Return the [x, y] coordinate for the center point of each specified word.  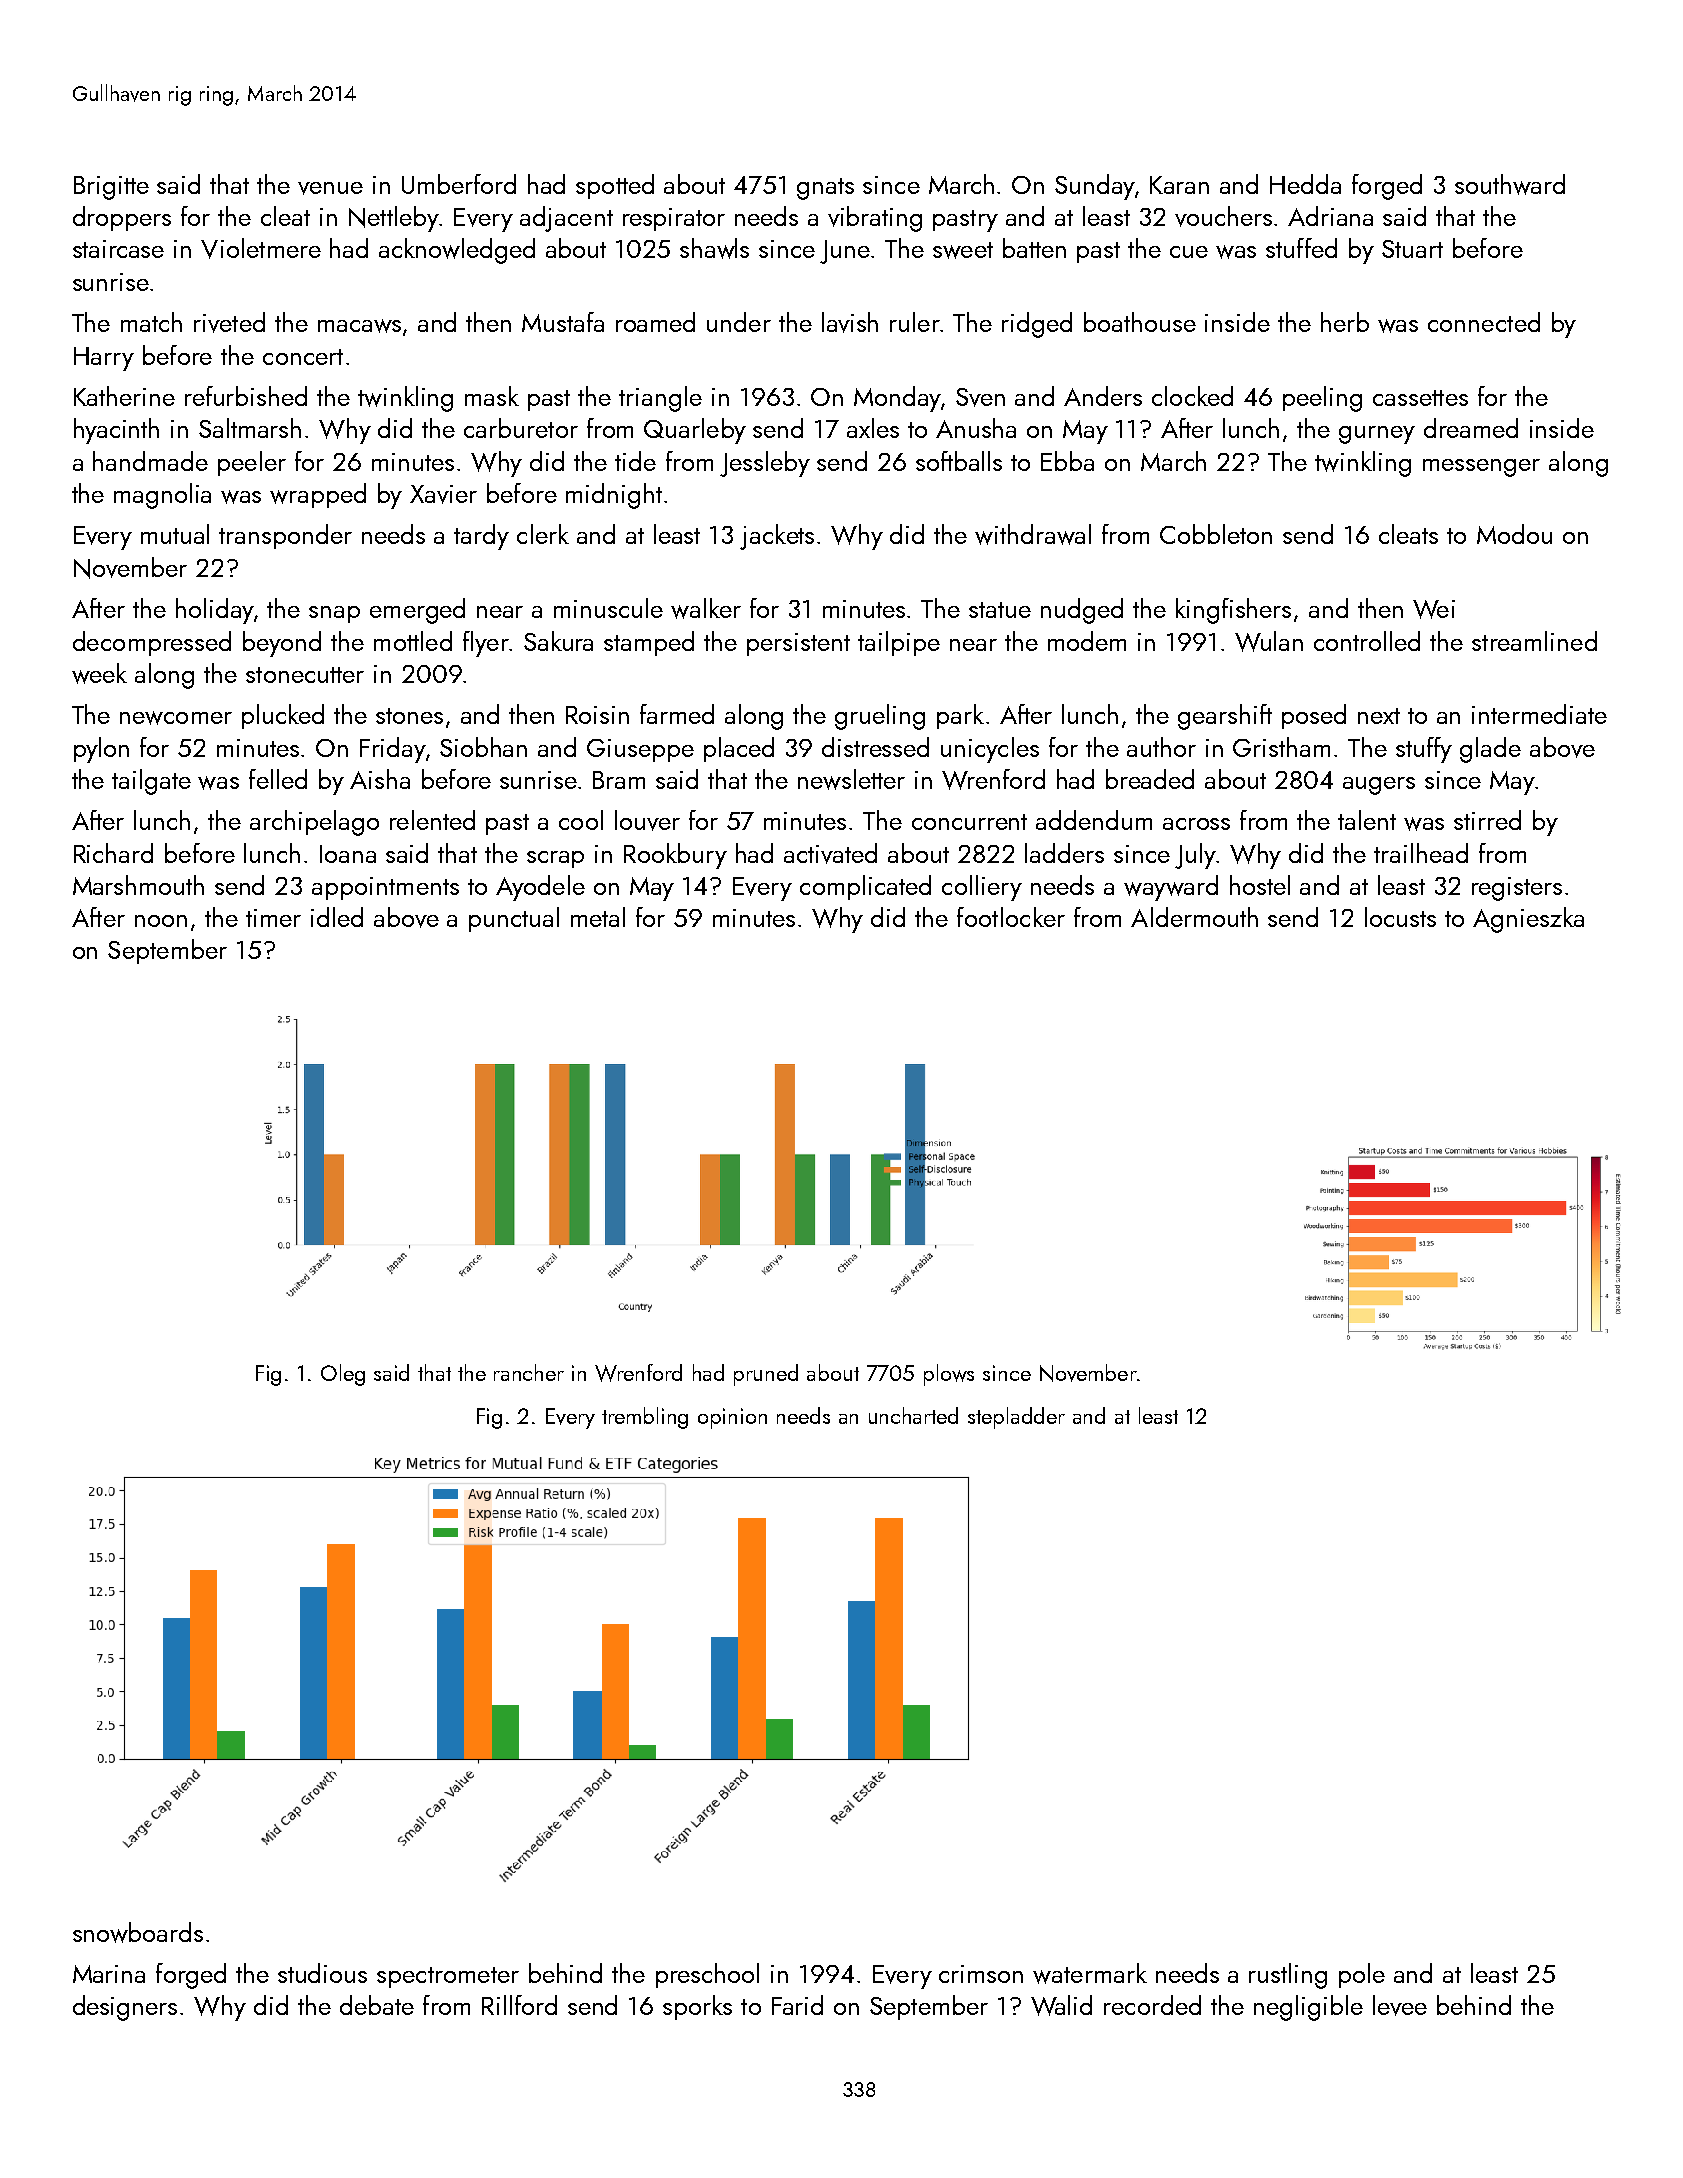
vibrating [875, 219]
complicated [865, 887]
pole [1362, 1975]
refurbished [246, 396]
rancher [529, 1372]
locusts [1400, 917]
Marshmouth [138, 885]
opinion [732, 1418]
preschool [707, 1975]
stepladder [1016, 1418]
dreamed [1471, 428]
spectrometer [448, 1977]
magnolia [162, 496]
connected [1484, 322]
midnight [614, 496]
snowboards [138, 1932]
